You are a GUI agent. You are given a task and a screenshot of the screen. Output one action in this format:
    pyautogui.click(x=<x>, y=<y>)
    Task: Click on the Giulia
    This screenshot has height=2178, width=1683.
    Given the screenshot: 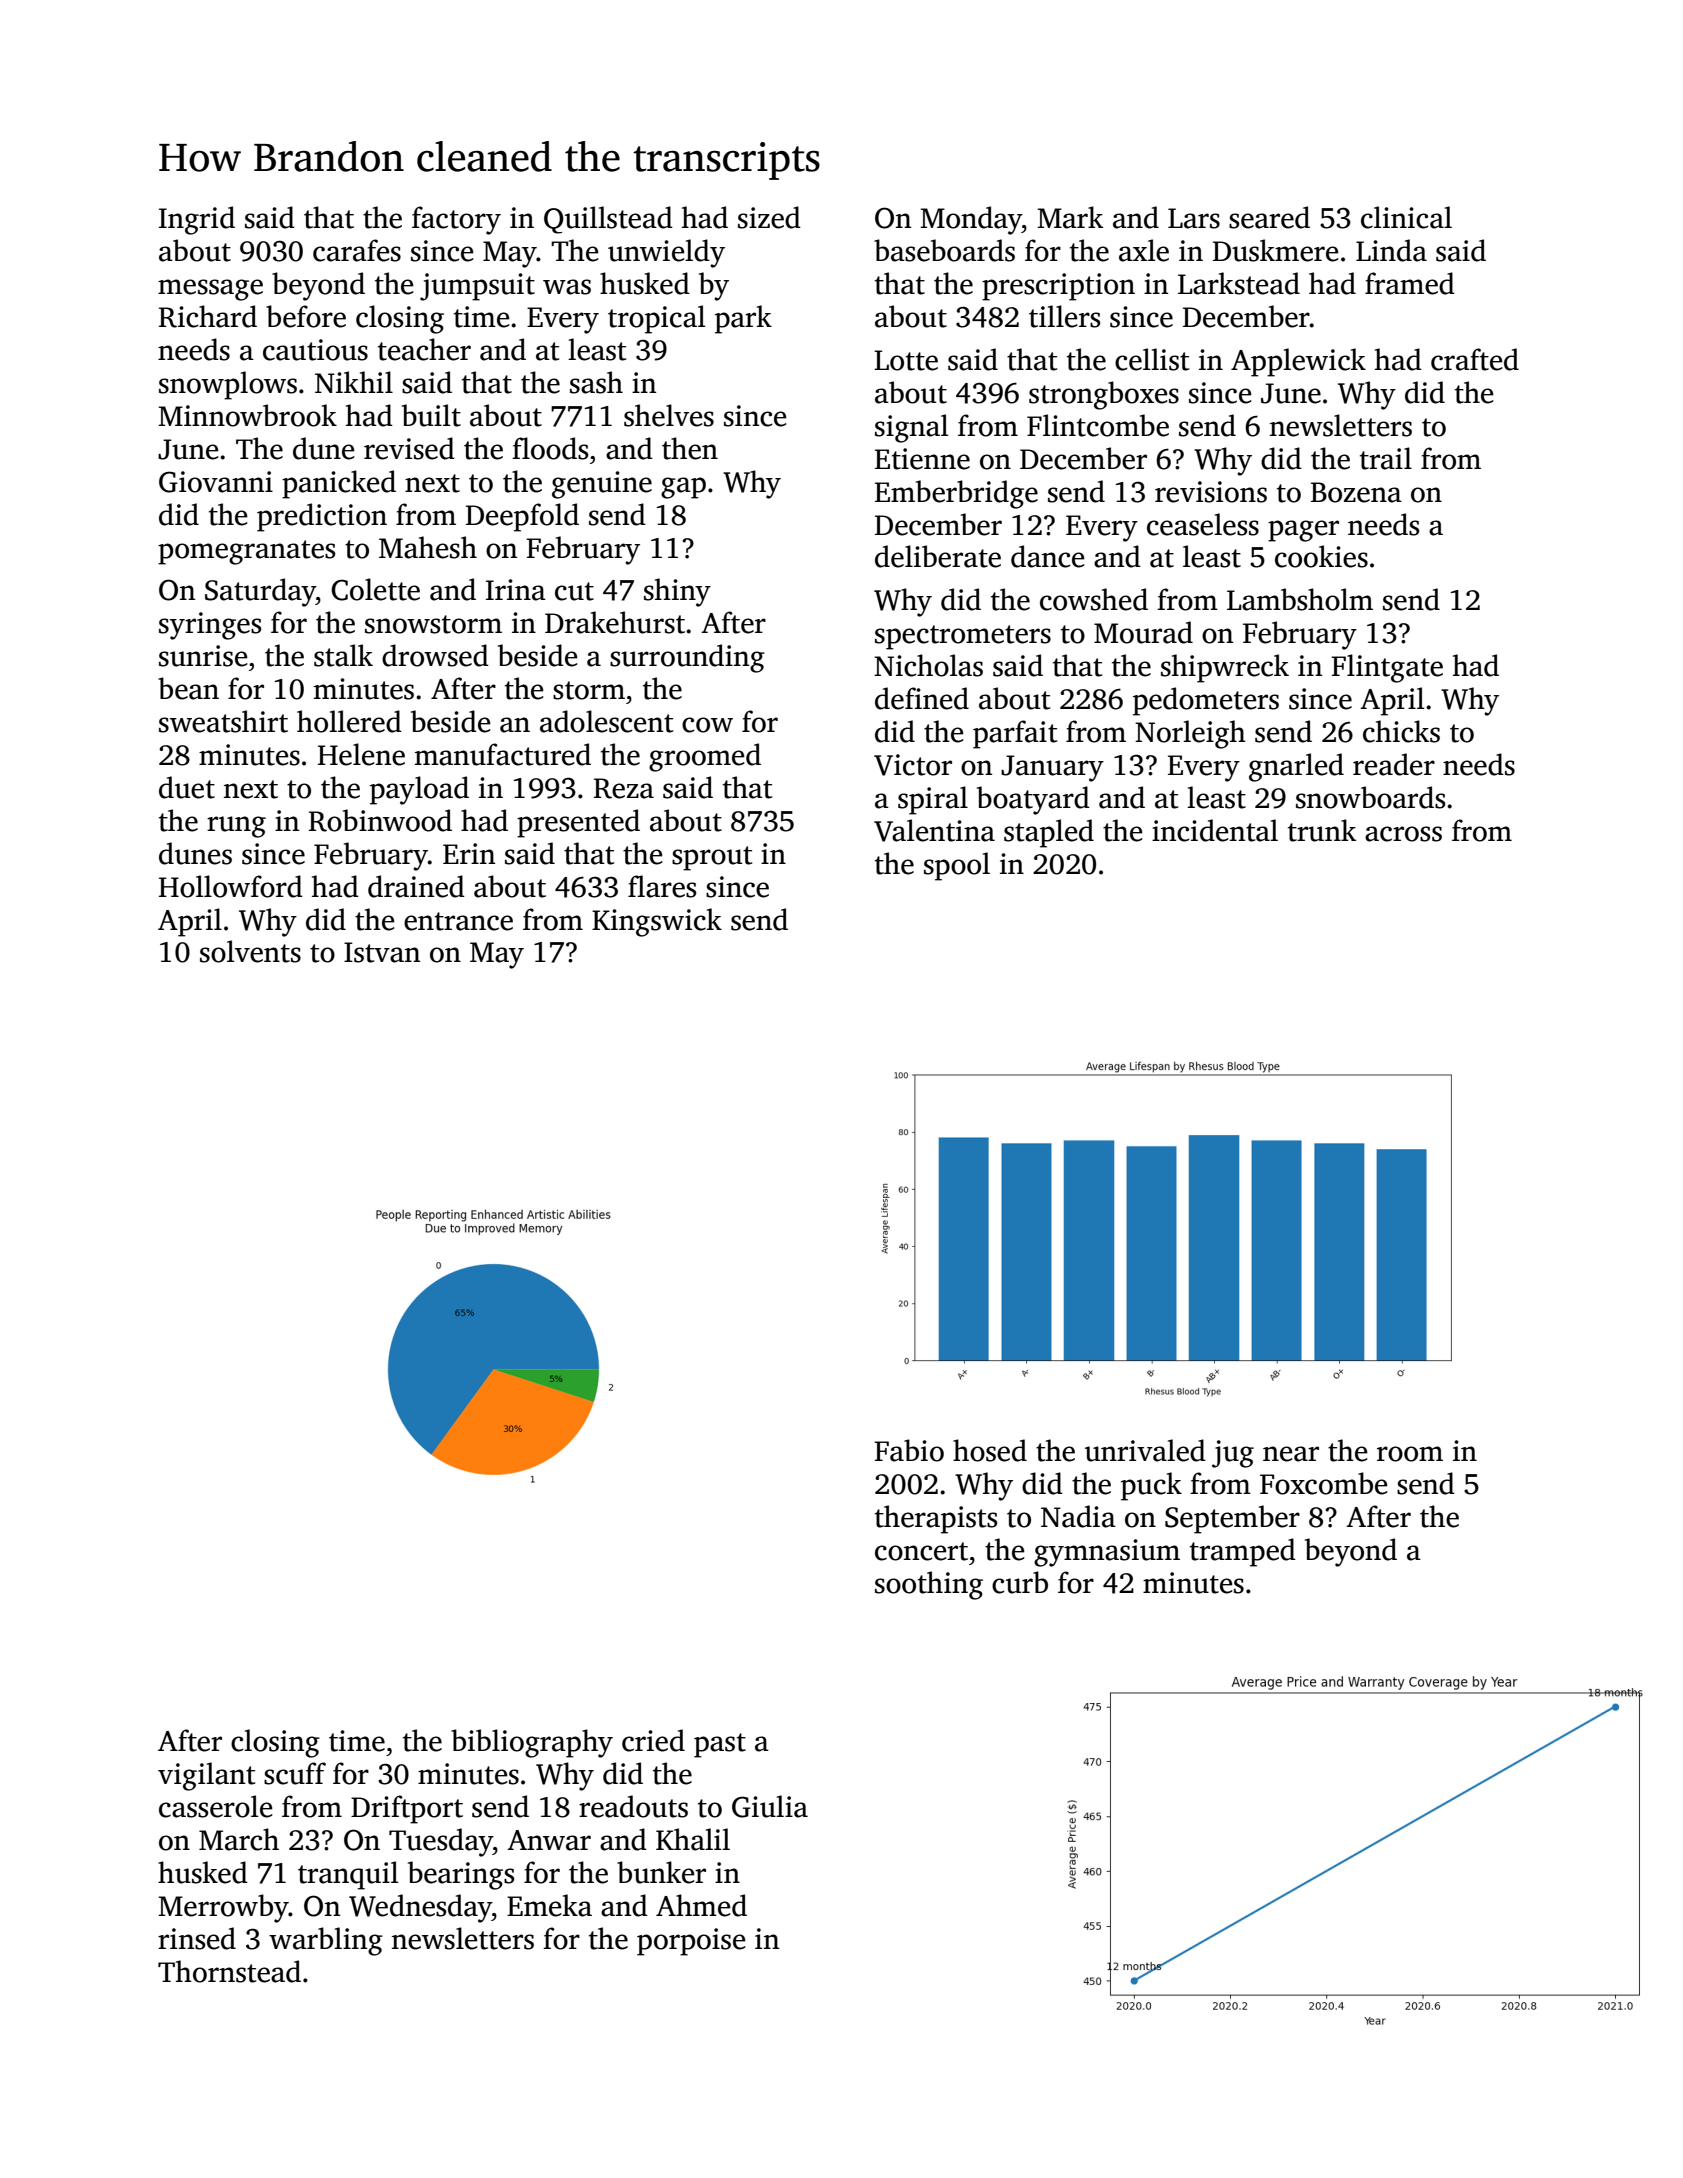 What is the action you would take?
    pyautogui.click(x=770, y=1806)
